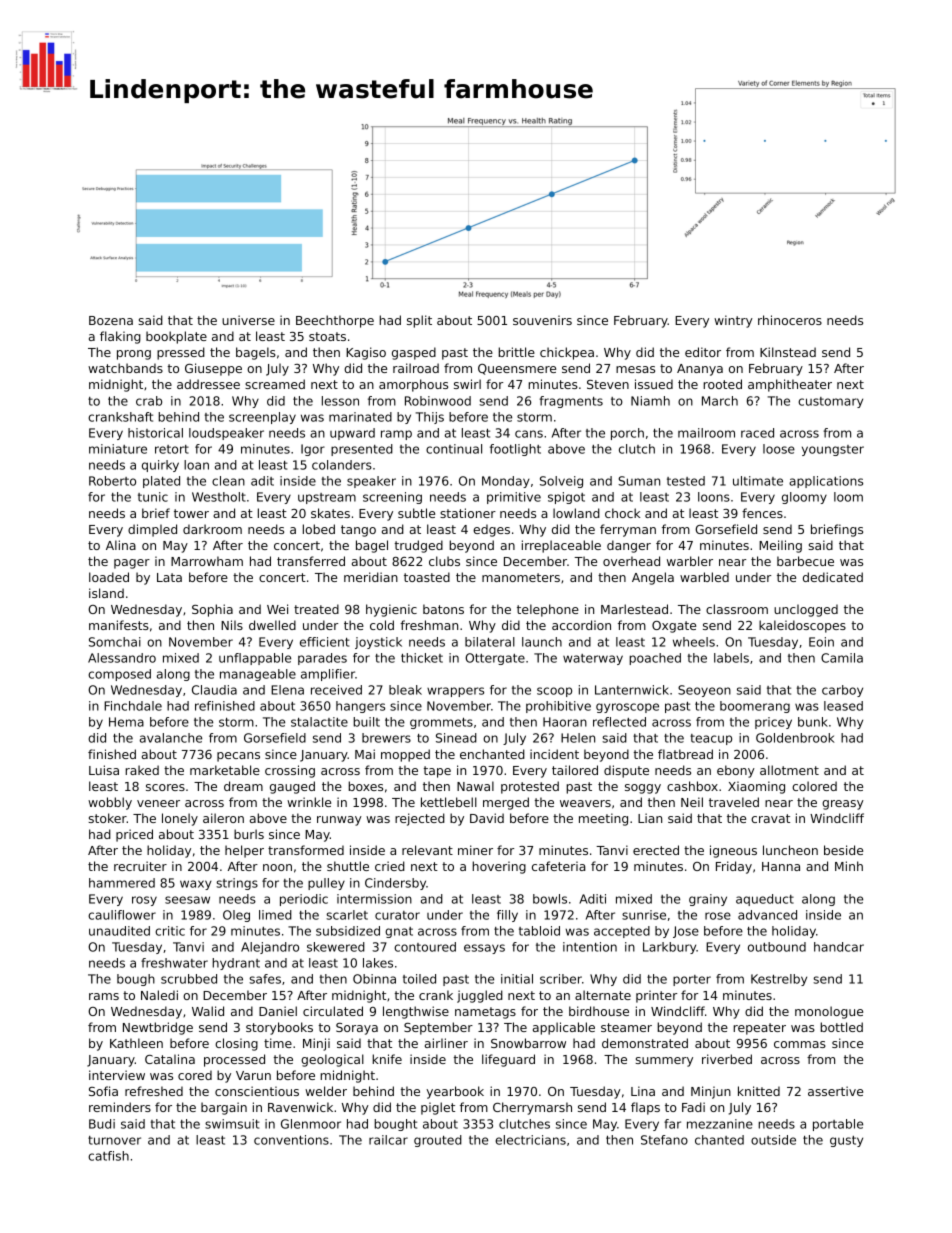  What do you see at coordinates (104, 770) in the page?
I see `Luisa` at bounding box center [104, 770].
